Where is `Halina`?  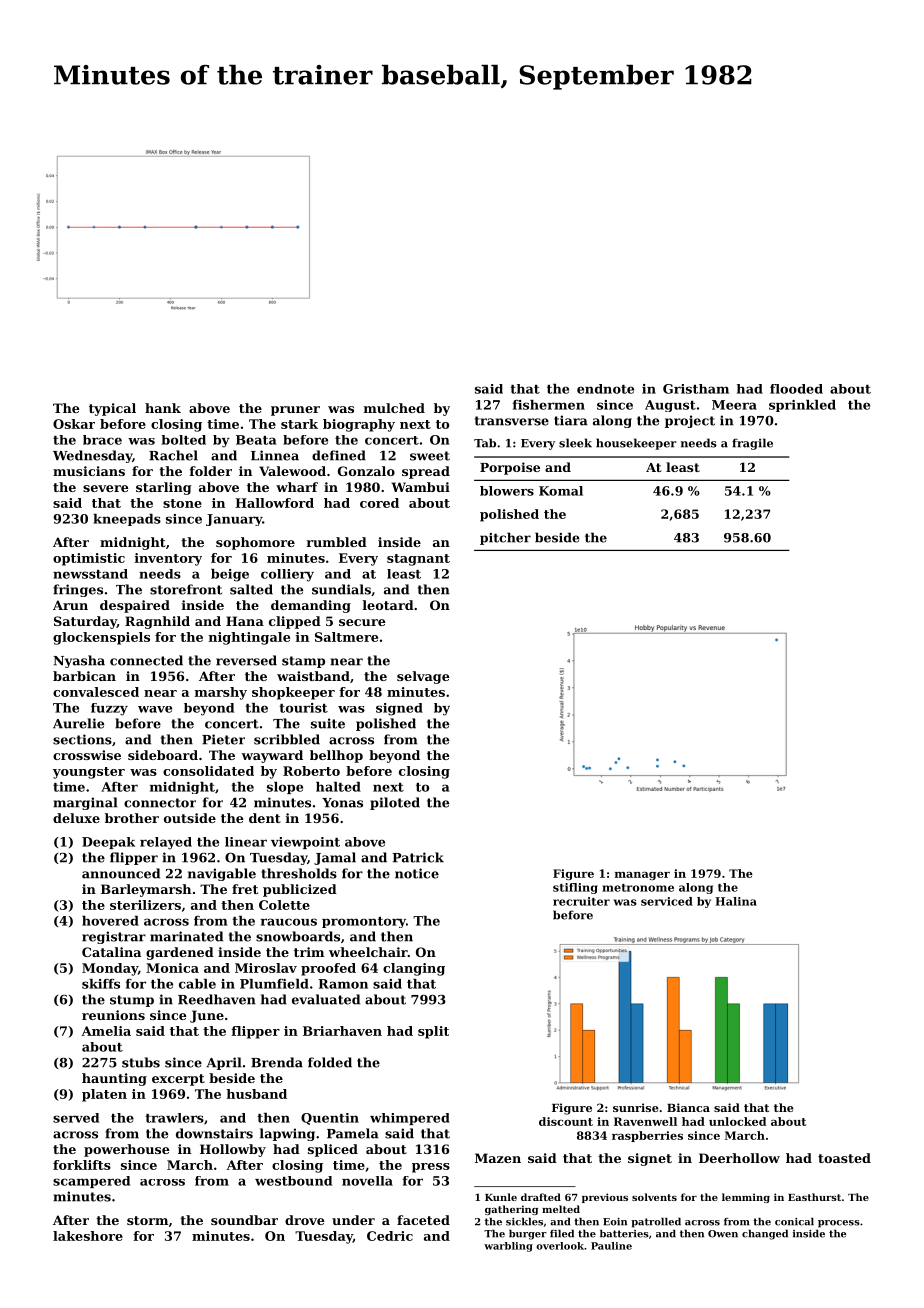
Halina is located at coordinates (736, 901).
